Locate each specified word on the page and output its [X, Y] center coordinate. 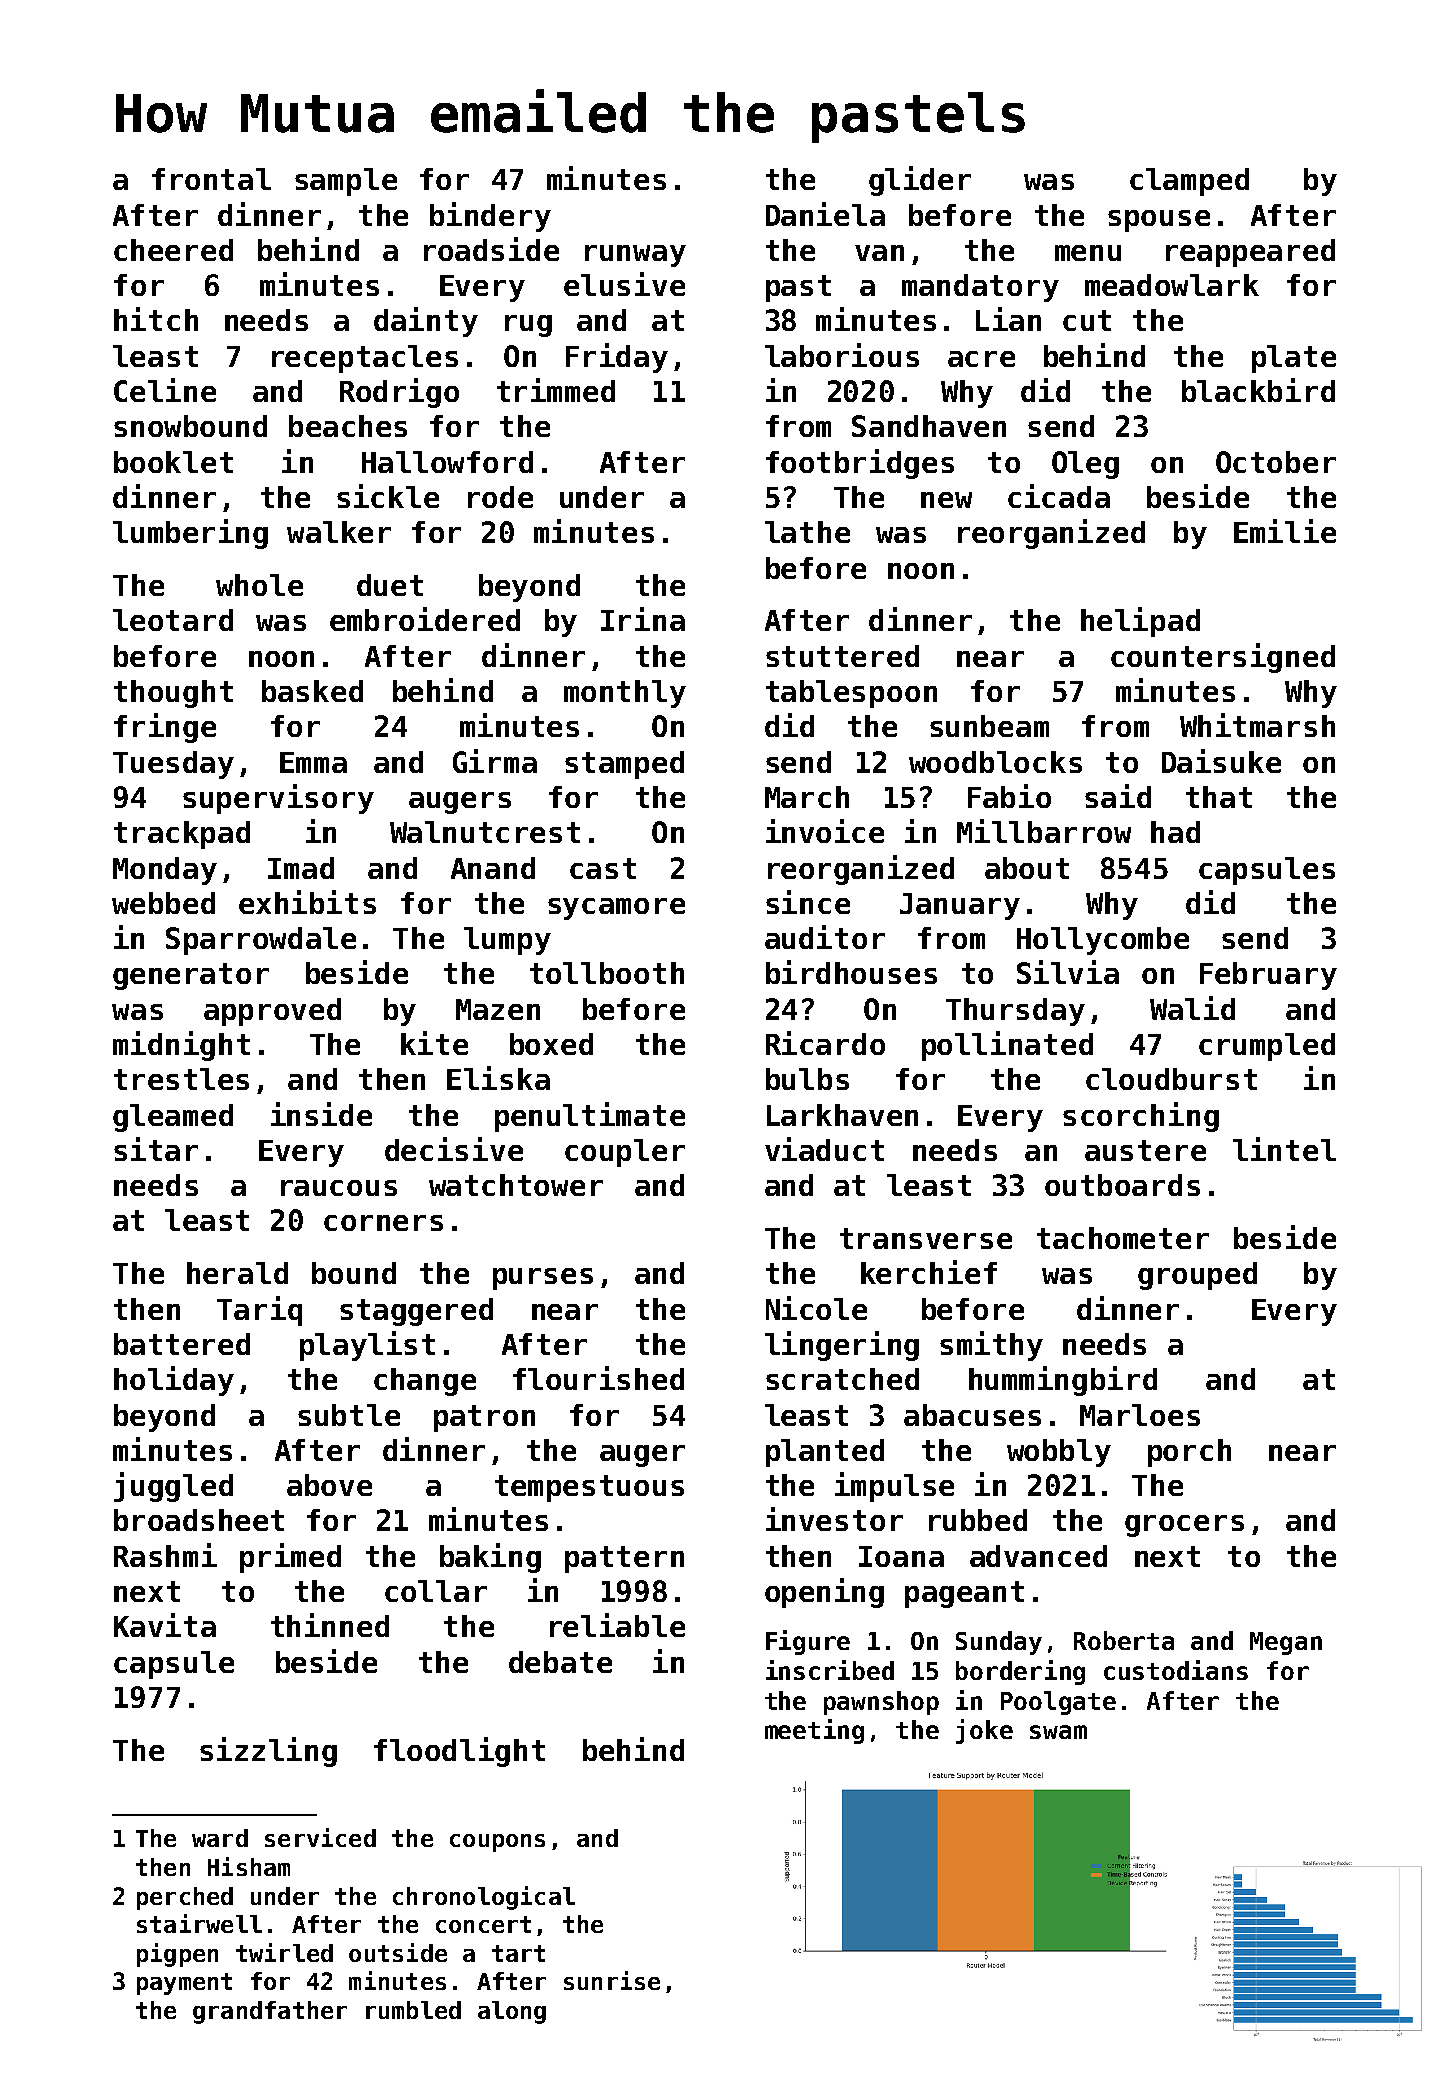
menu [1088, 253]
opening [824, 1593]
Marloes [1140, 1415]
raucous [339, 1188]
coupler [625, 1153]
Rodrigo [399, 393]
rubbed [978, 1520]
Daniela [825, 214]
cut [1087, 320]
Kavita [165, 1625]
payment [184, 1984]
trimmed [556, 390]
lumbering [190, 534]
